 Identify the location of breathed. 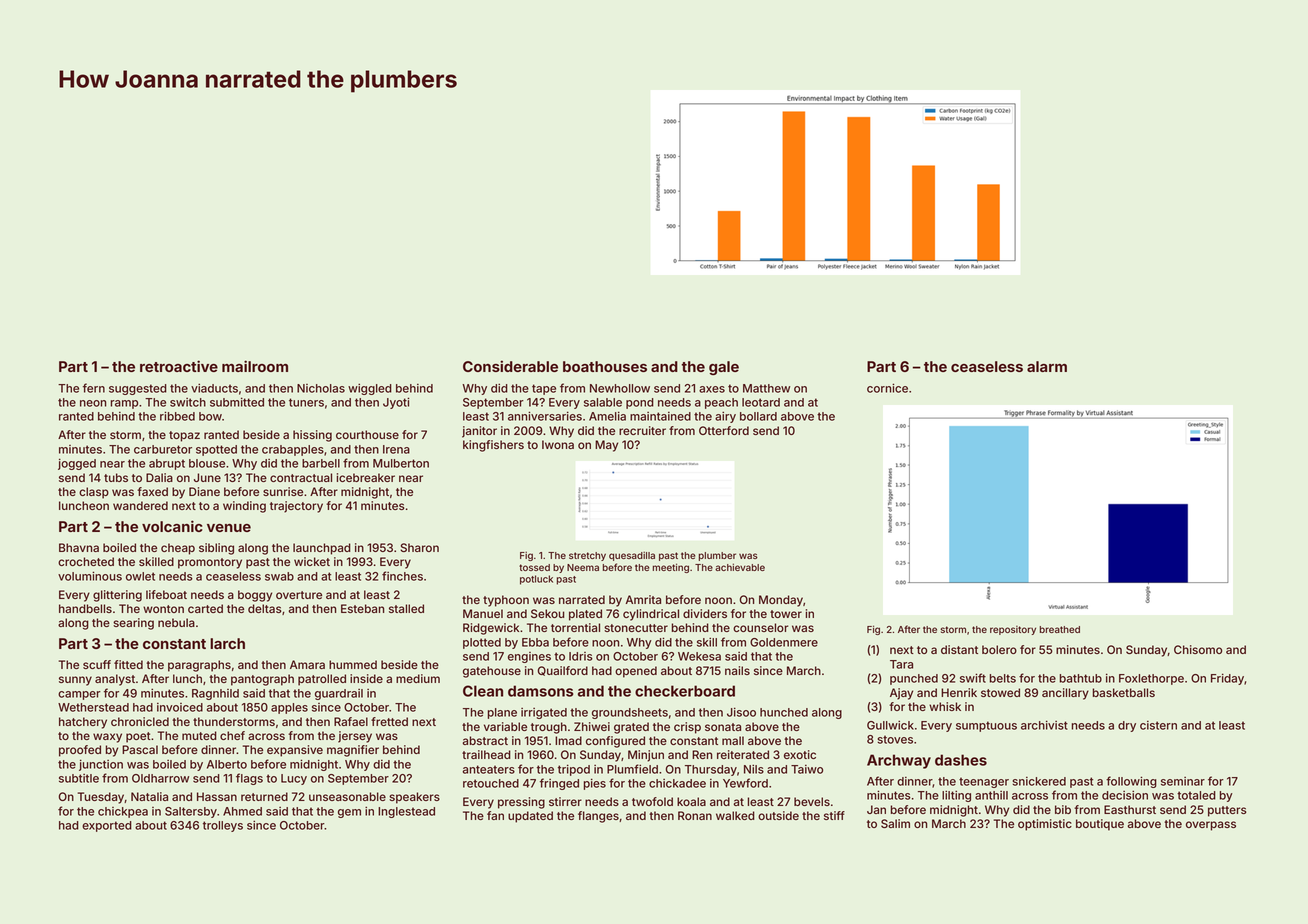
(1060, 629).
